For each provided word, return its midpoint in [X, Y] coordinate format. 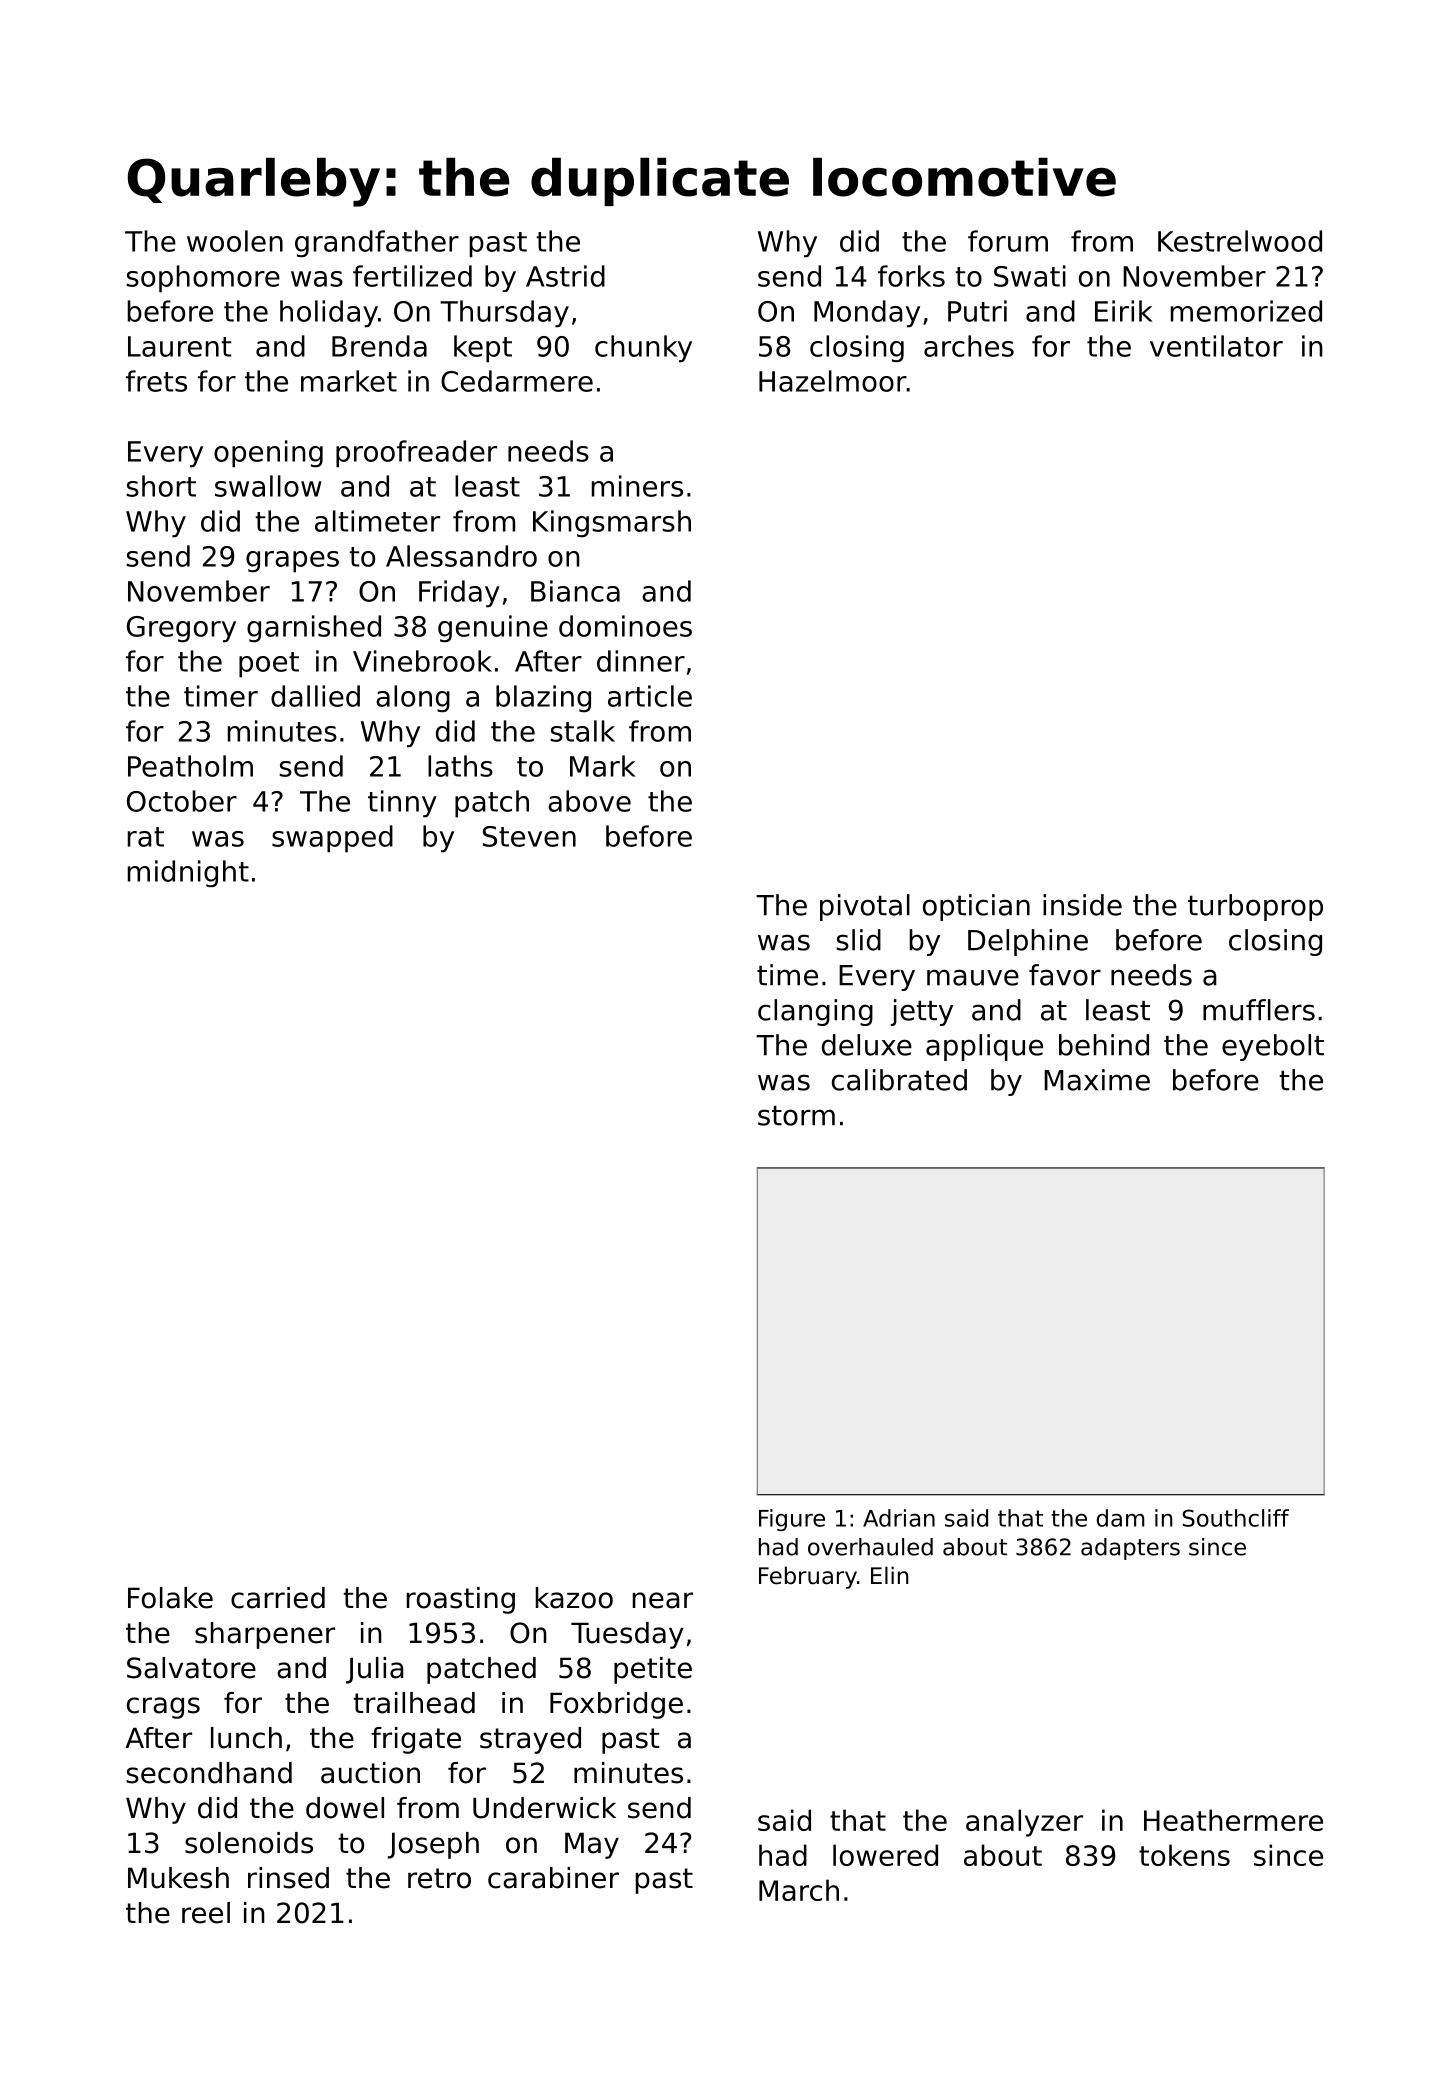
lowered [885, 1855]
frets [156, 381]
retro [439, 1878]
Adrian [899, 1518]
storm [796, 1115]
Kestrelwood [1240, 241]
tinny [402, 804]
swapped [332, 839]
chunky [643, 349]
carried [278, 1598]
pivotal [865, 907]
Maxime [1097, 1080]
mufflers [1259, 1010]
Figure [792, 1520]
